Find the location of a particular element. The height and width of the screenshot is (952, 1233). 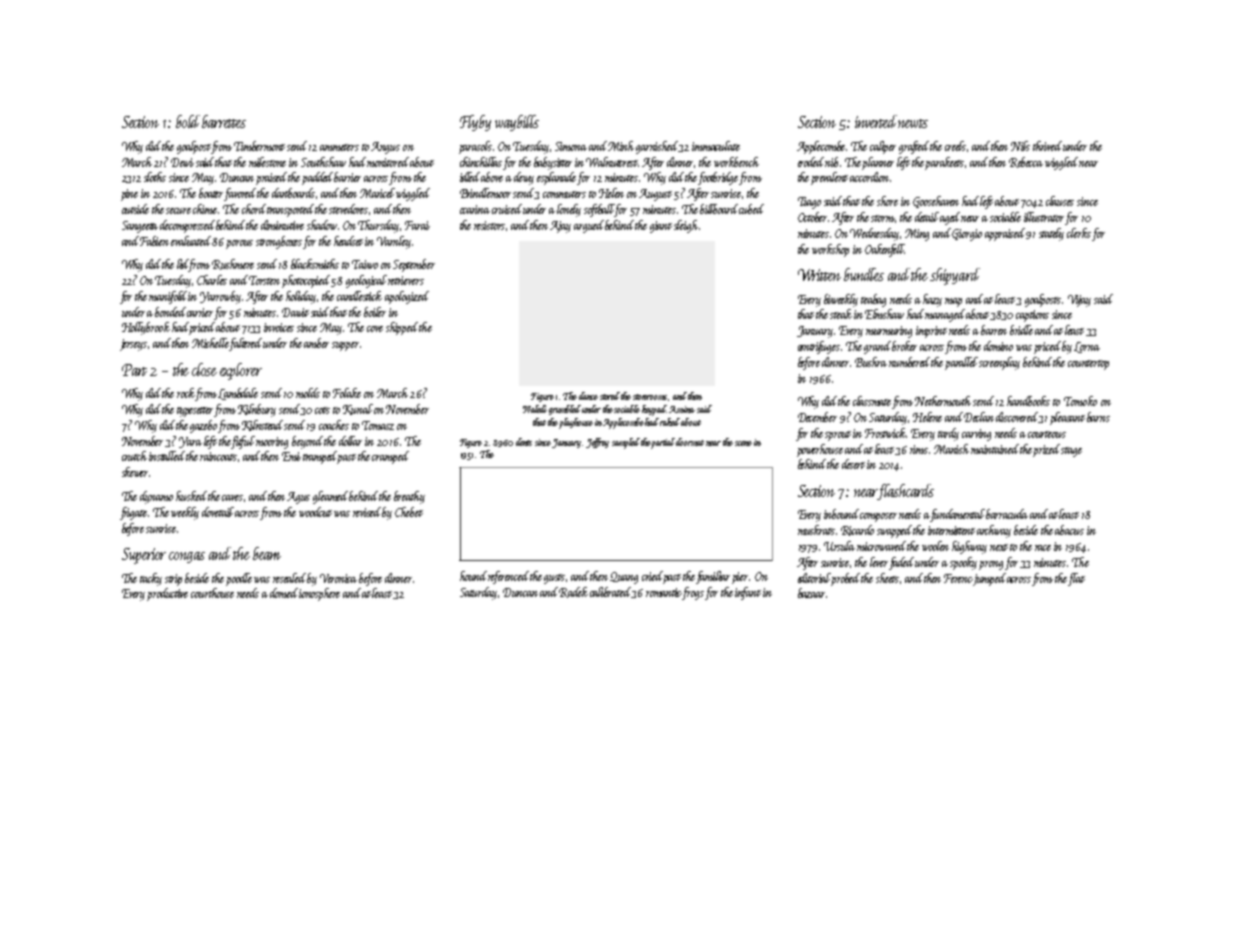

dance is located at coordinates (588, 396).
